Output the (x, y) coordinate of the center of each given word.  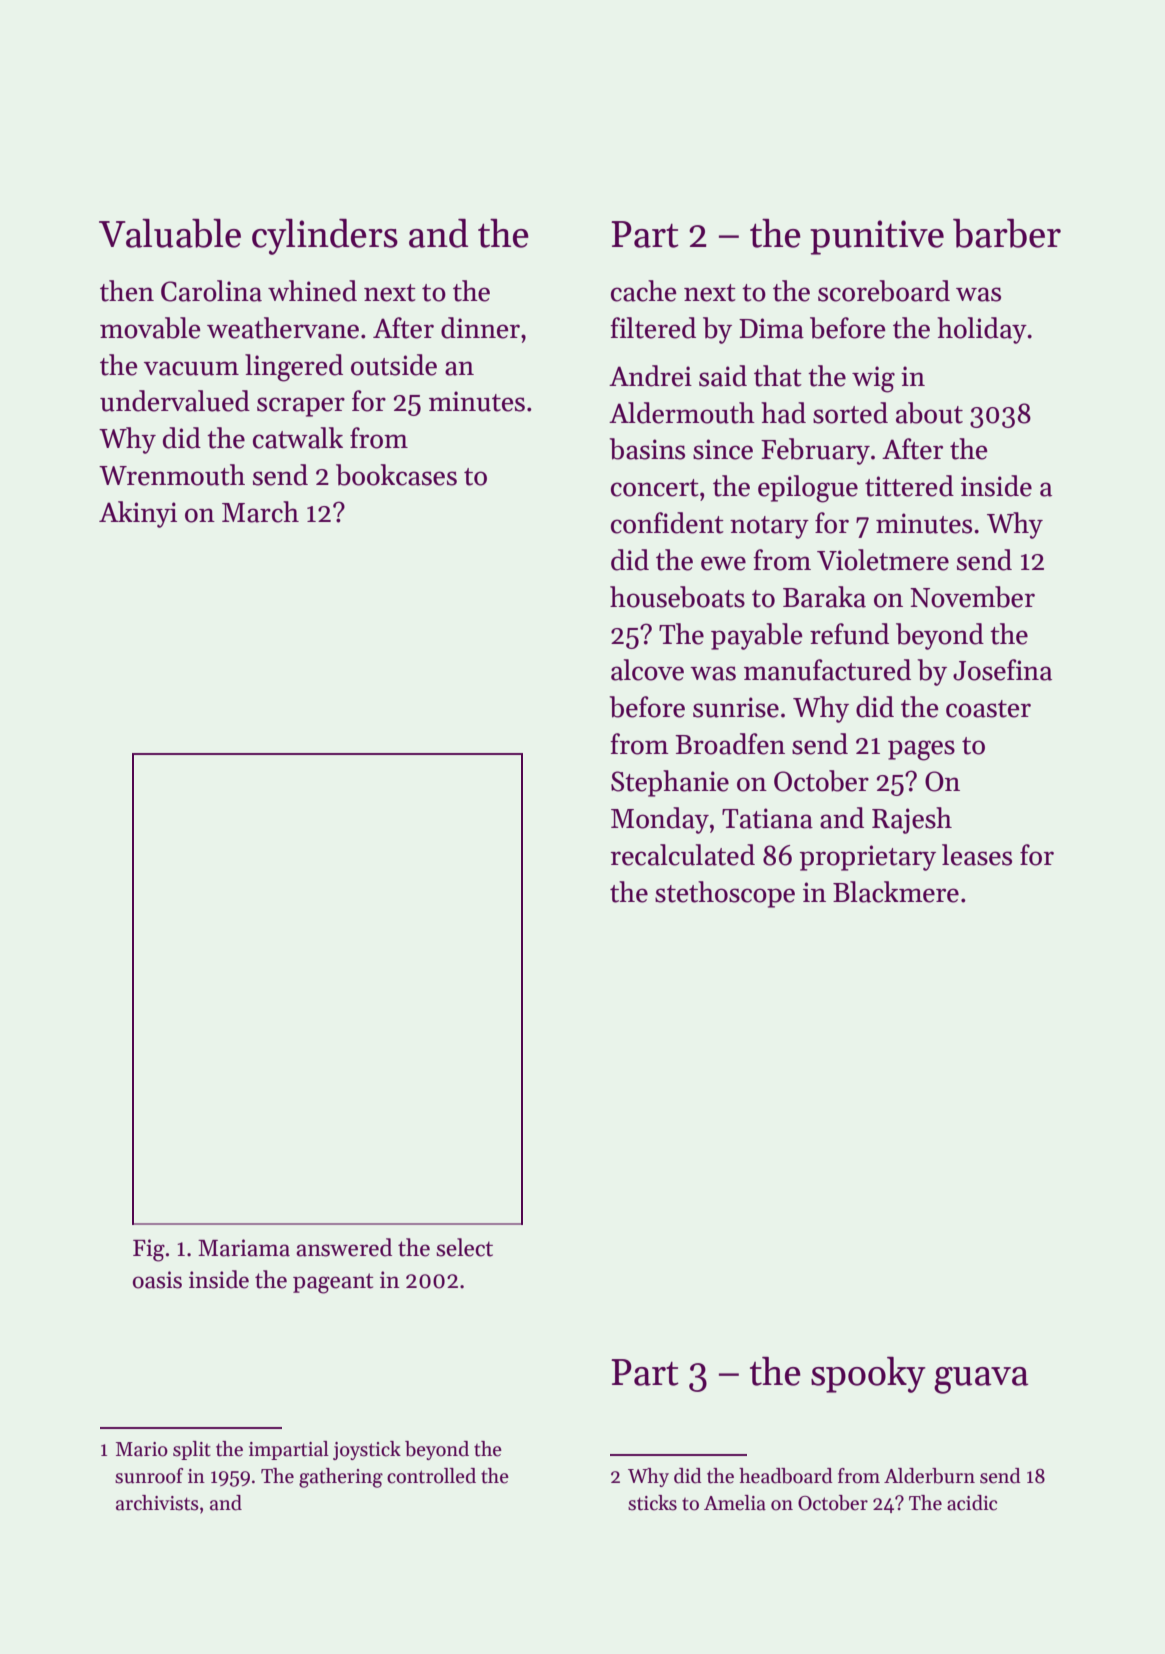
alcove (647, 670)
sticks (652, 1503)
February (815, 451)
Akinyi (138, 514)
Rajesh (912, 820)
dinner (480, 328)
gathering (341, 1478)
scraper (301, 407)
